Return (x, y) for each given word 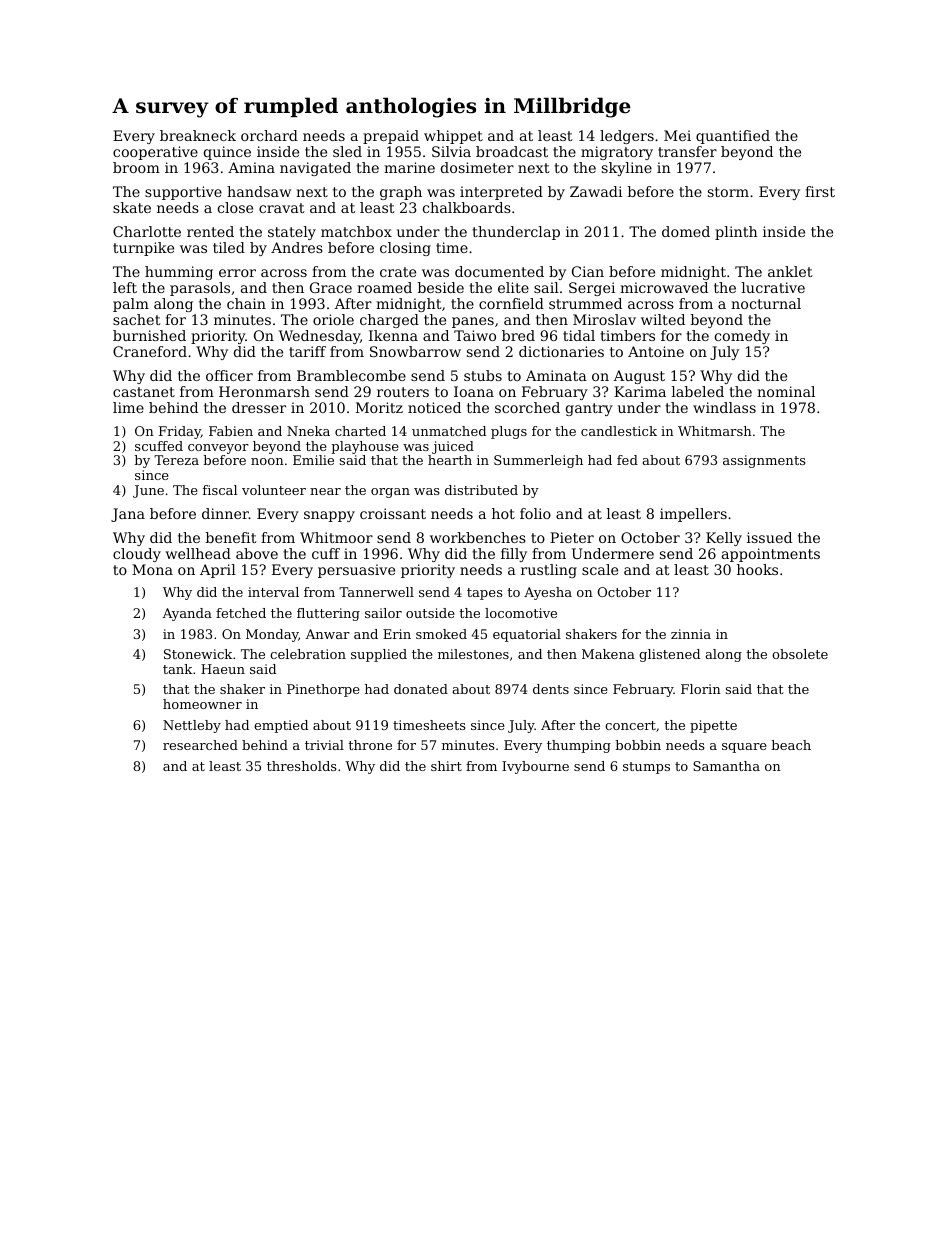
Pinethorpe (323, 690)
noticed (434, 407)
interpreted (501, 193)
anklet (790, 271)
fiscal (220, 490)
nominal (786, 391)
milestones (473, 654)
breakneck (198, 135)
